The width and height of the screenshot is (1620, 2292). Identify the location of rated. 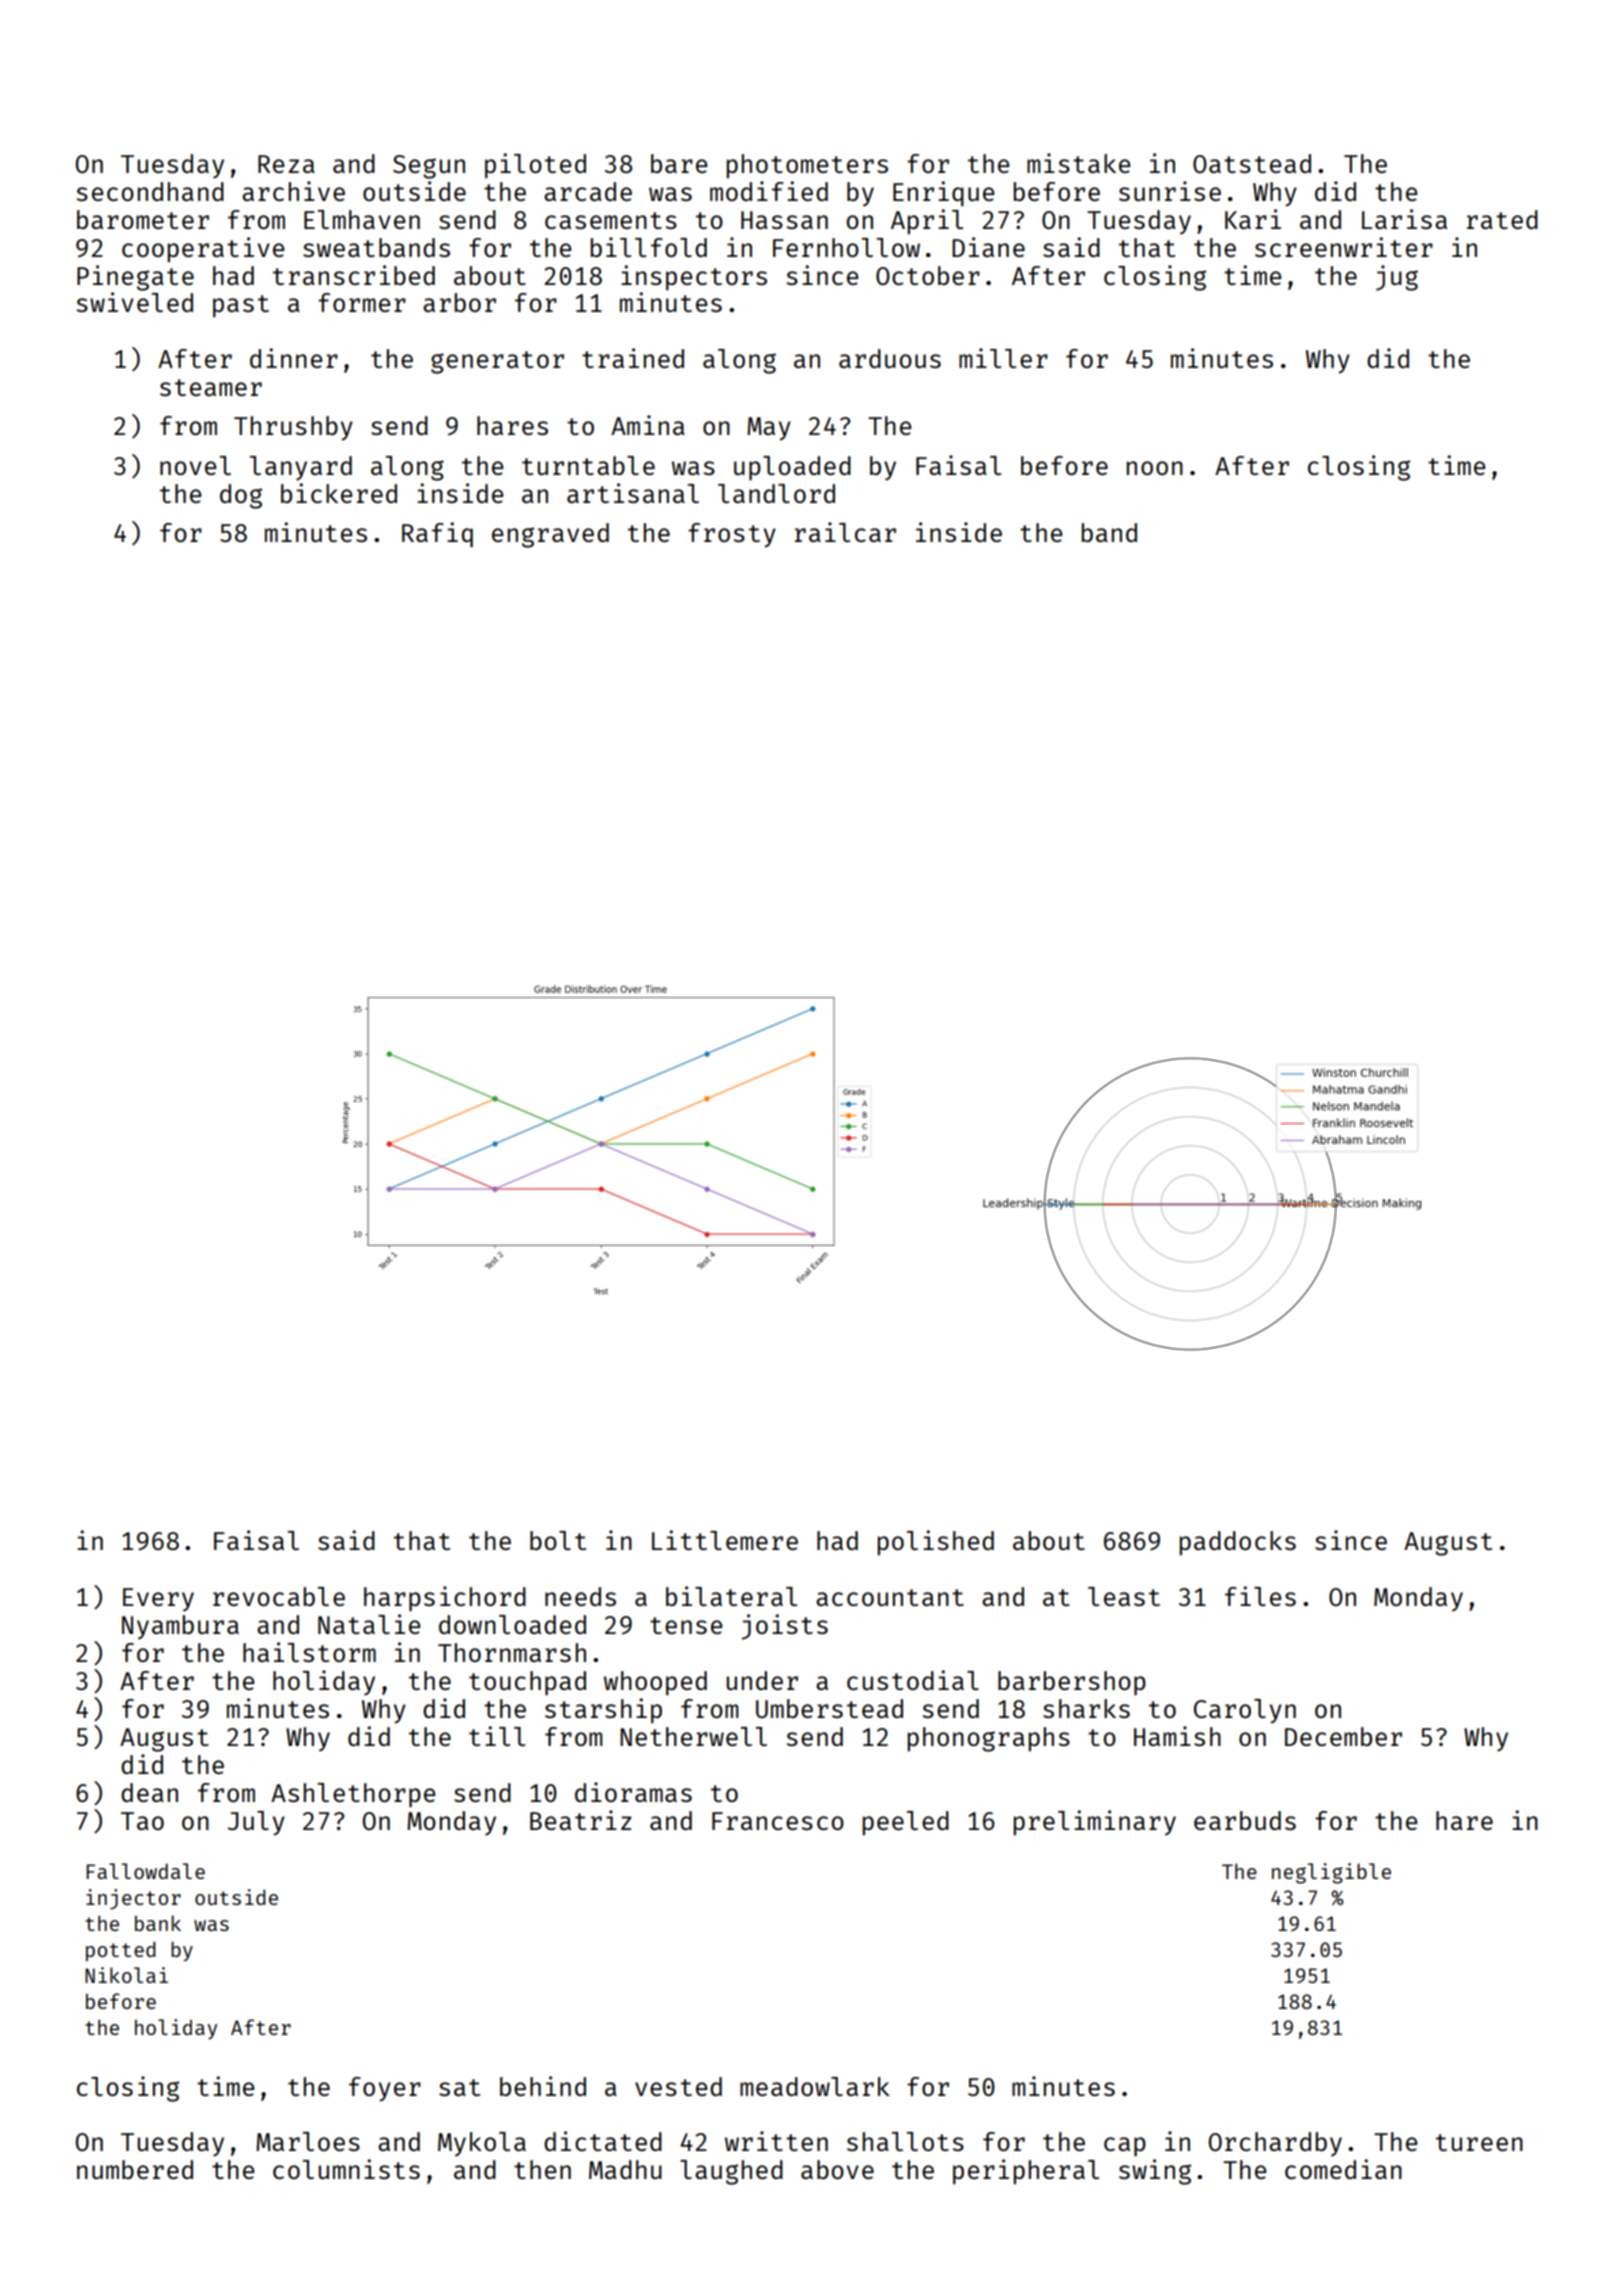
(1502, 219).
